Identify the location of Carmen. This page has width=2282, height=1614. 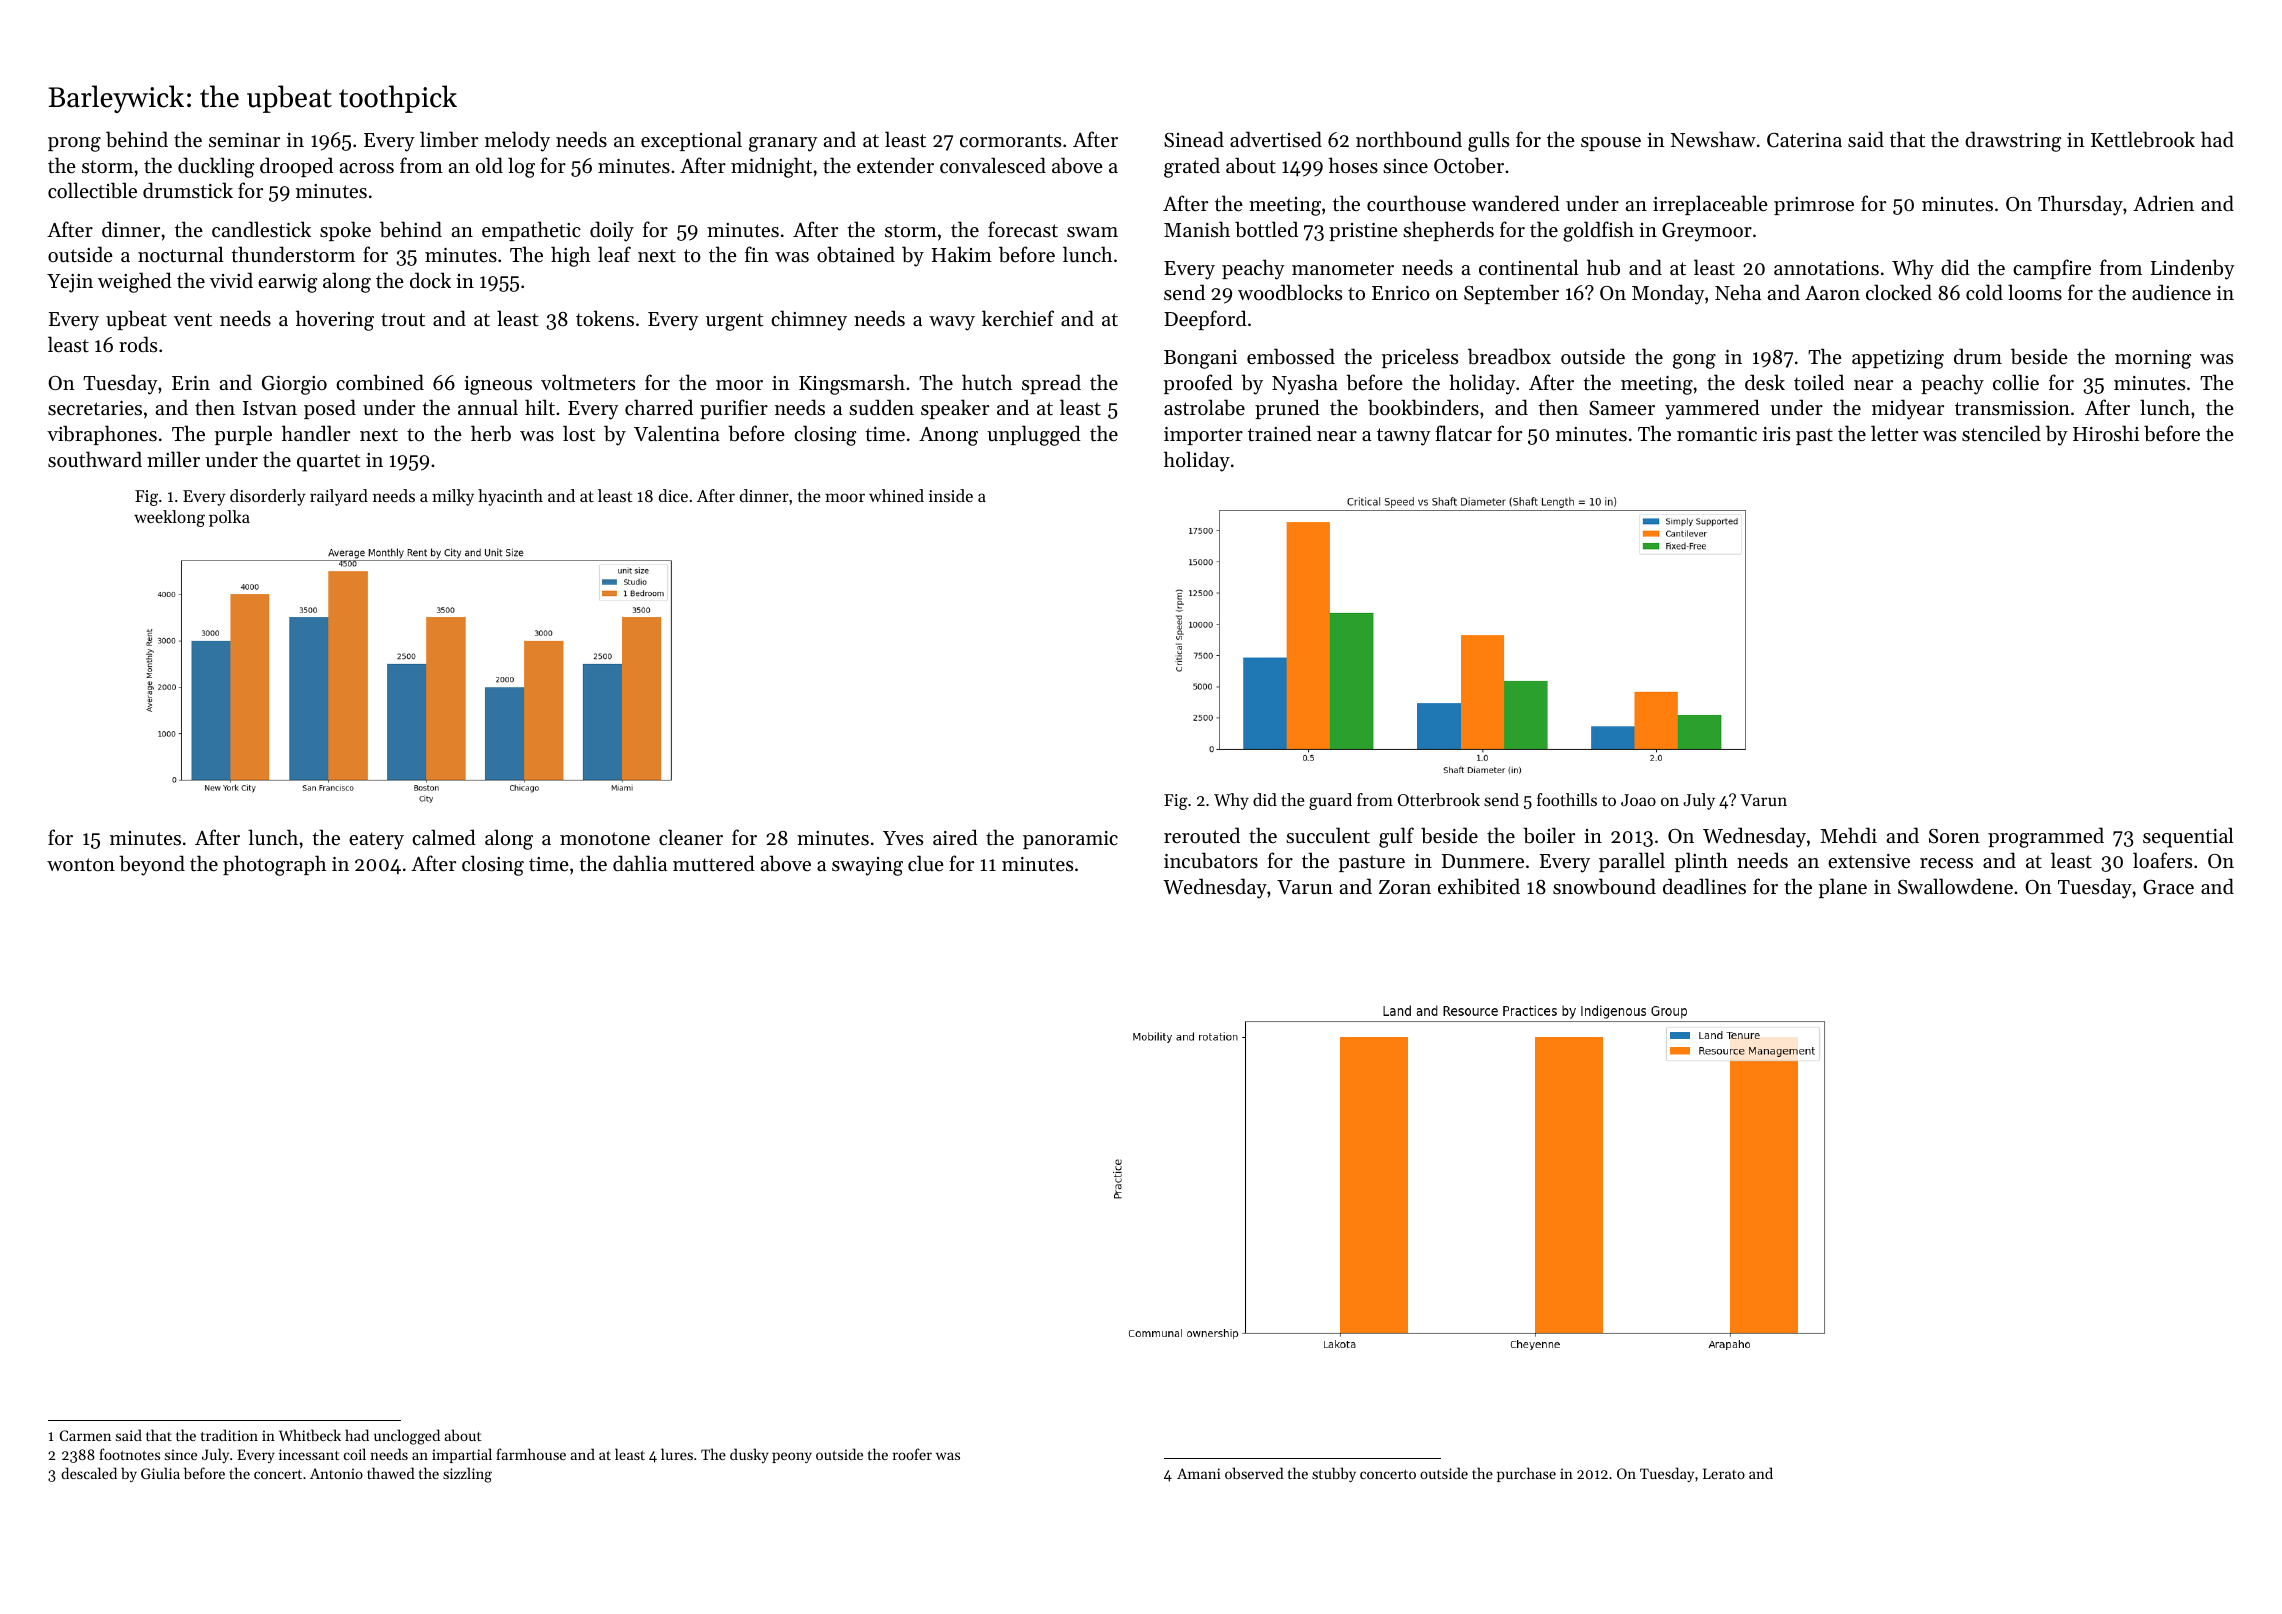
(85, 1435).
